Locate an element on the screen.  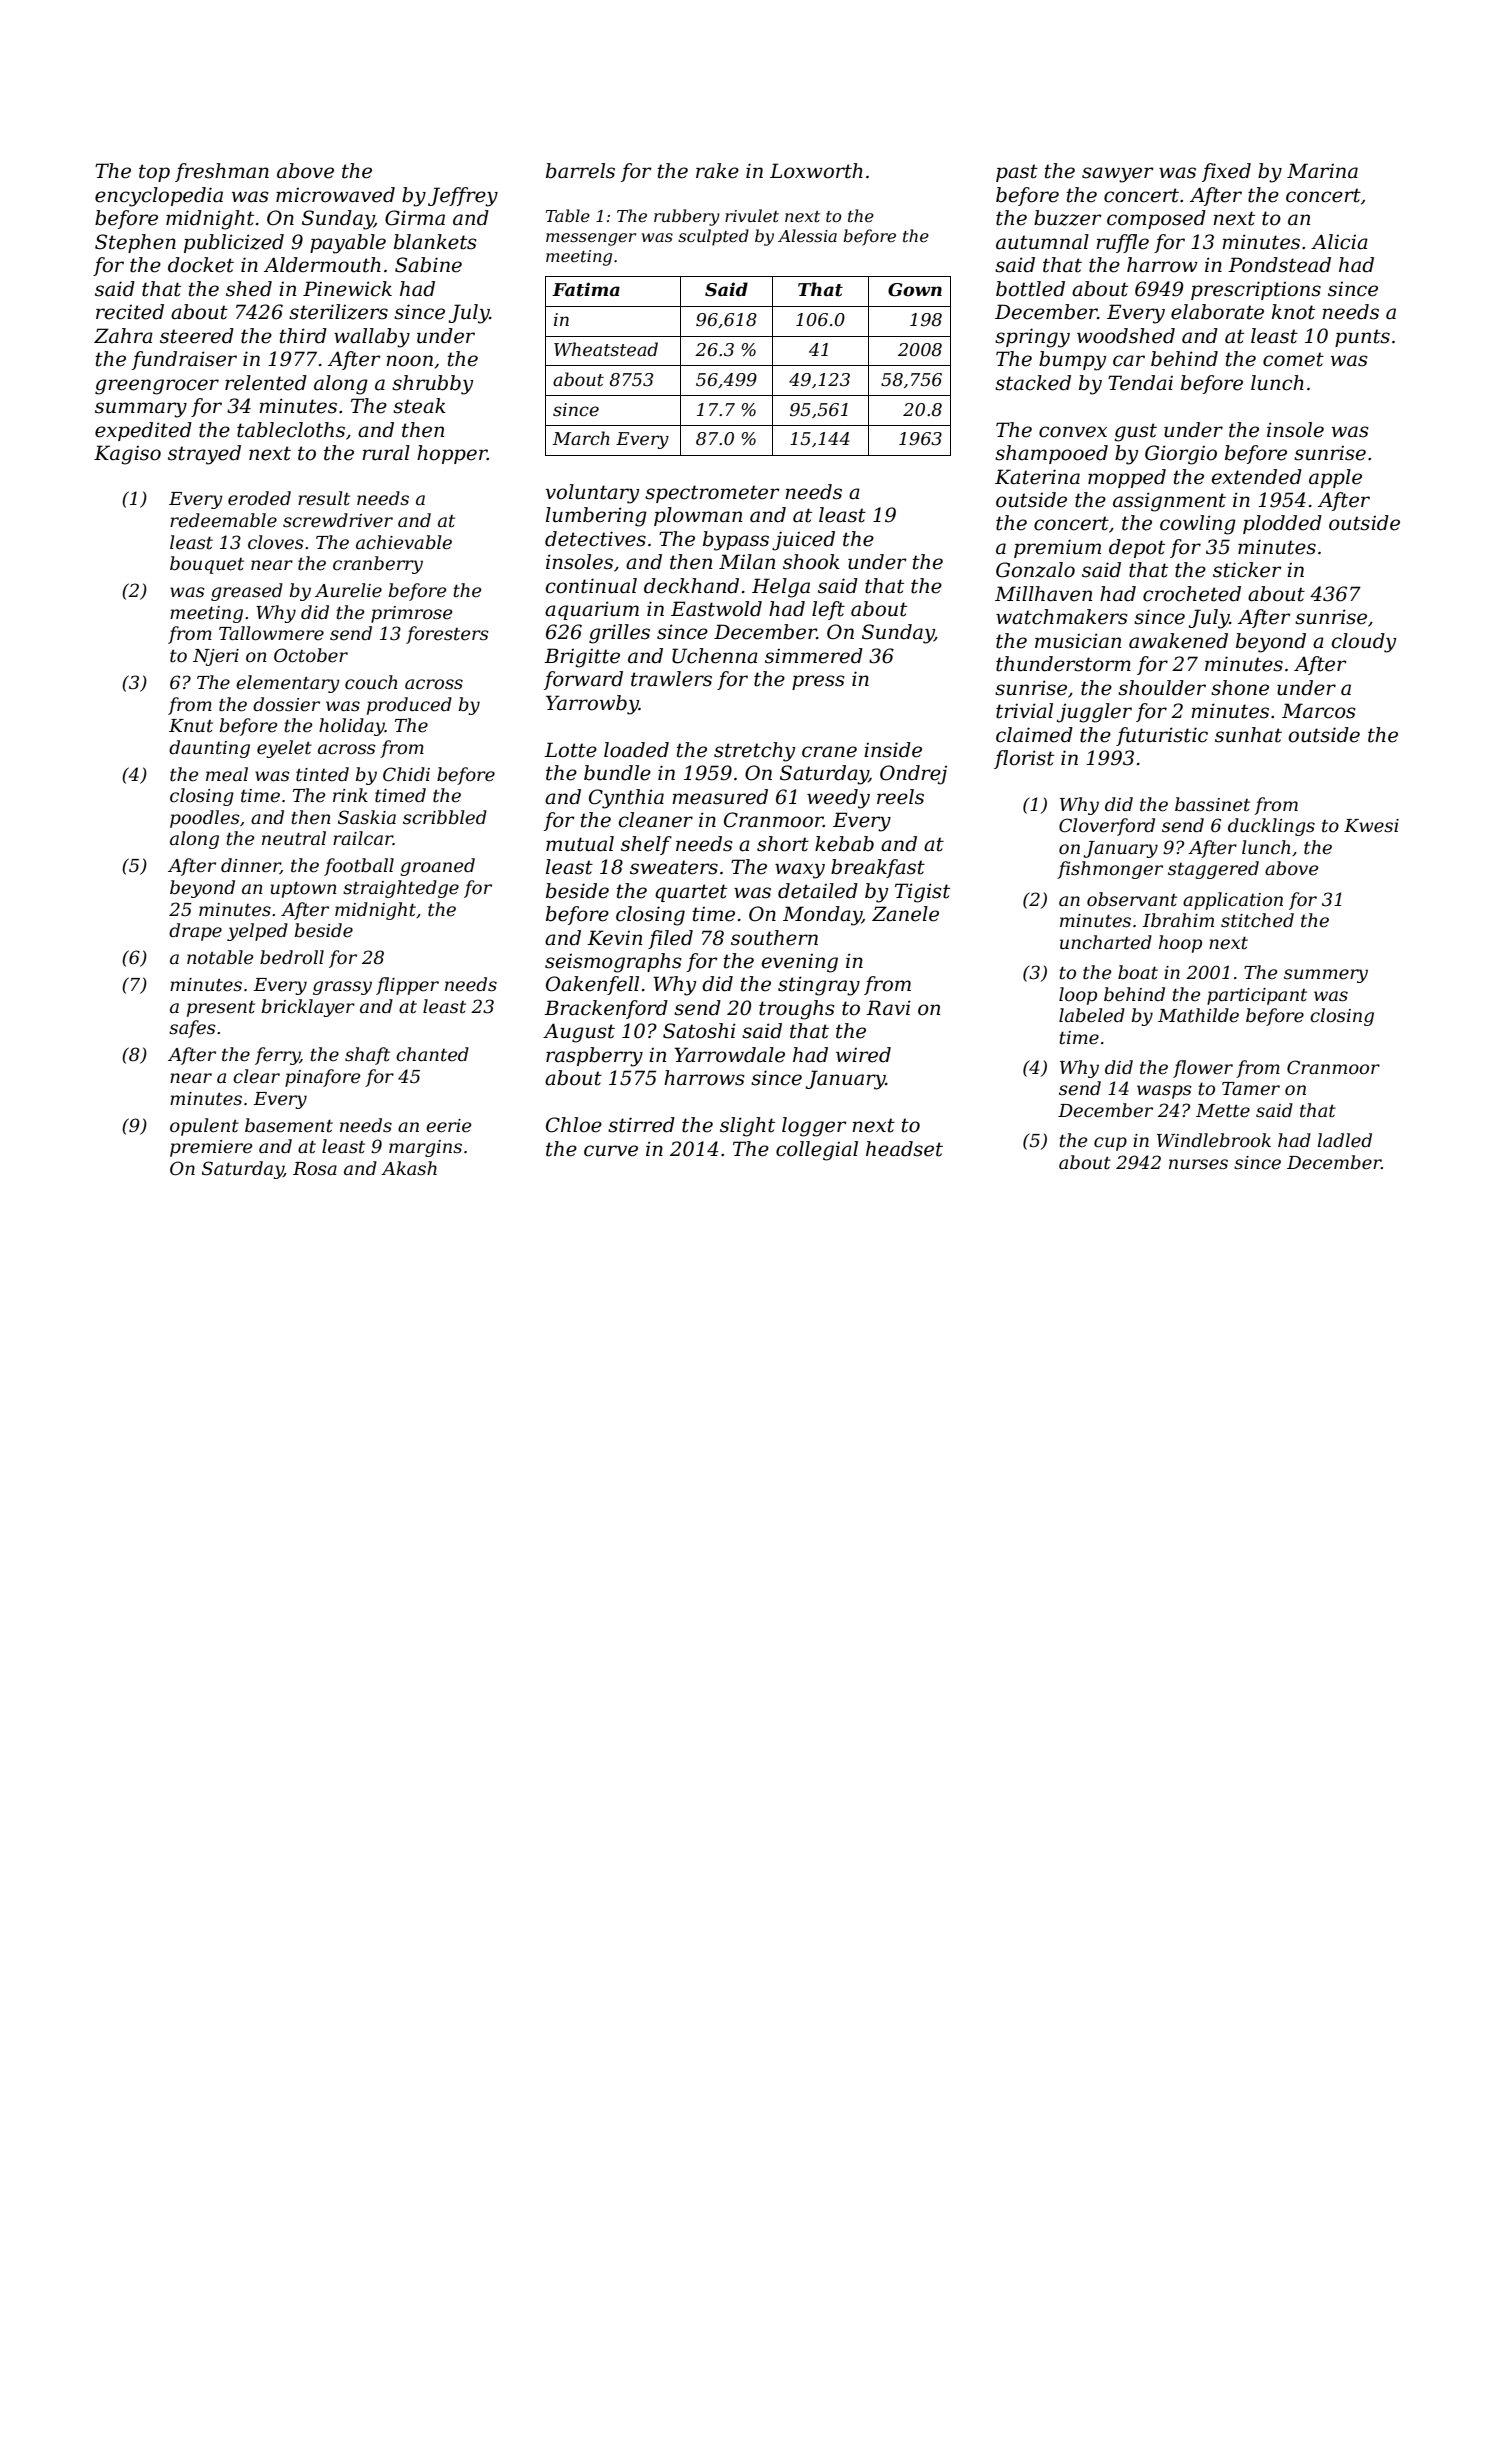
apple is located at coordinates (1335, 478).
